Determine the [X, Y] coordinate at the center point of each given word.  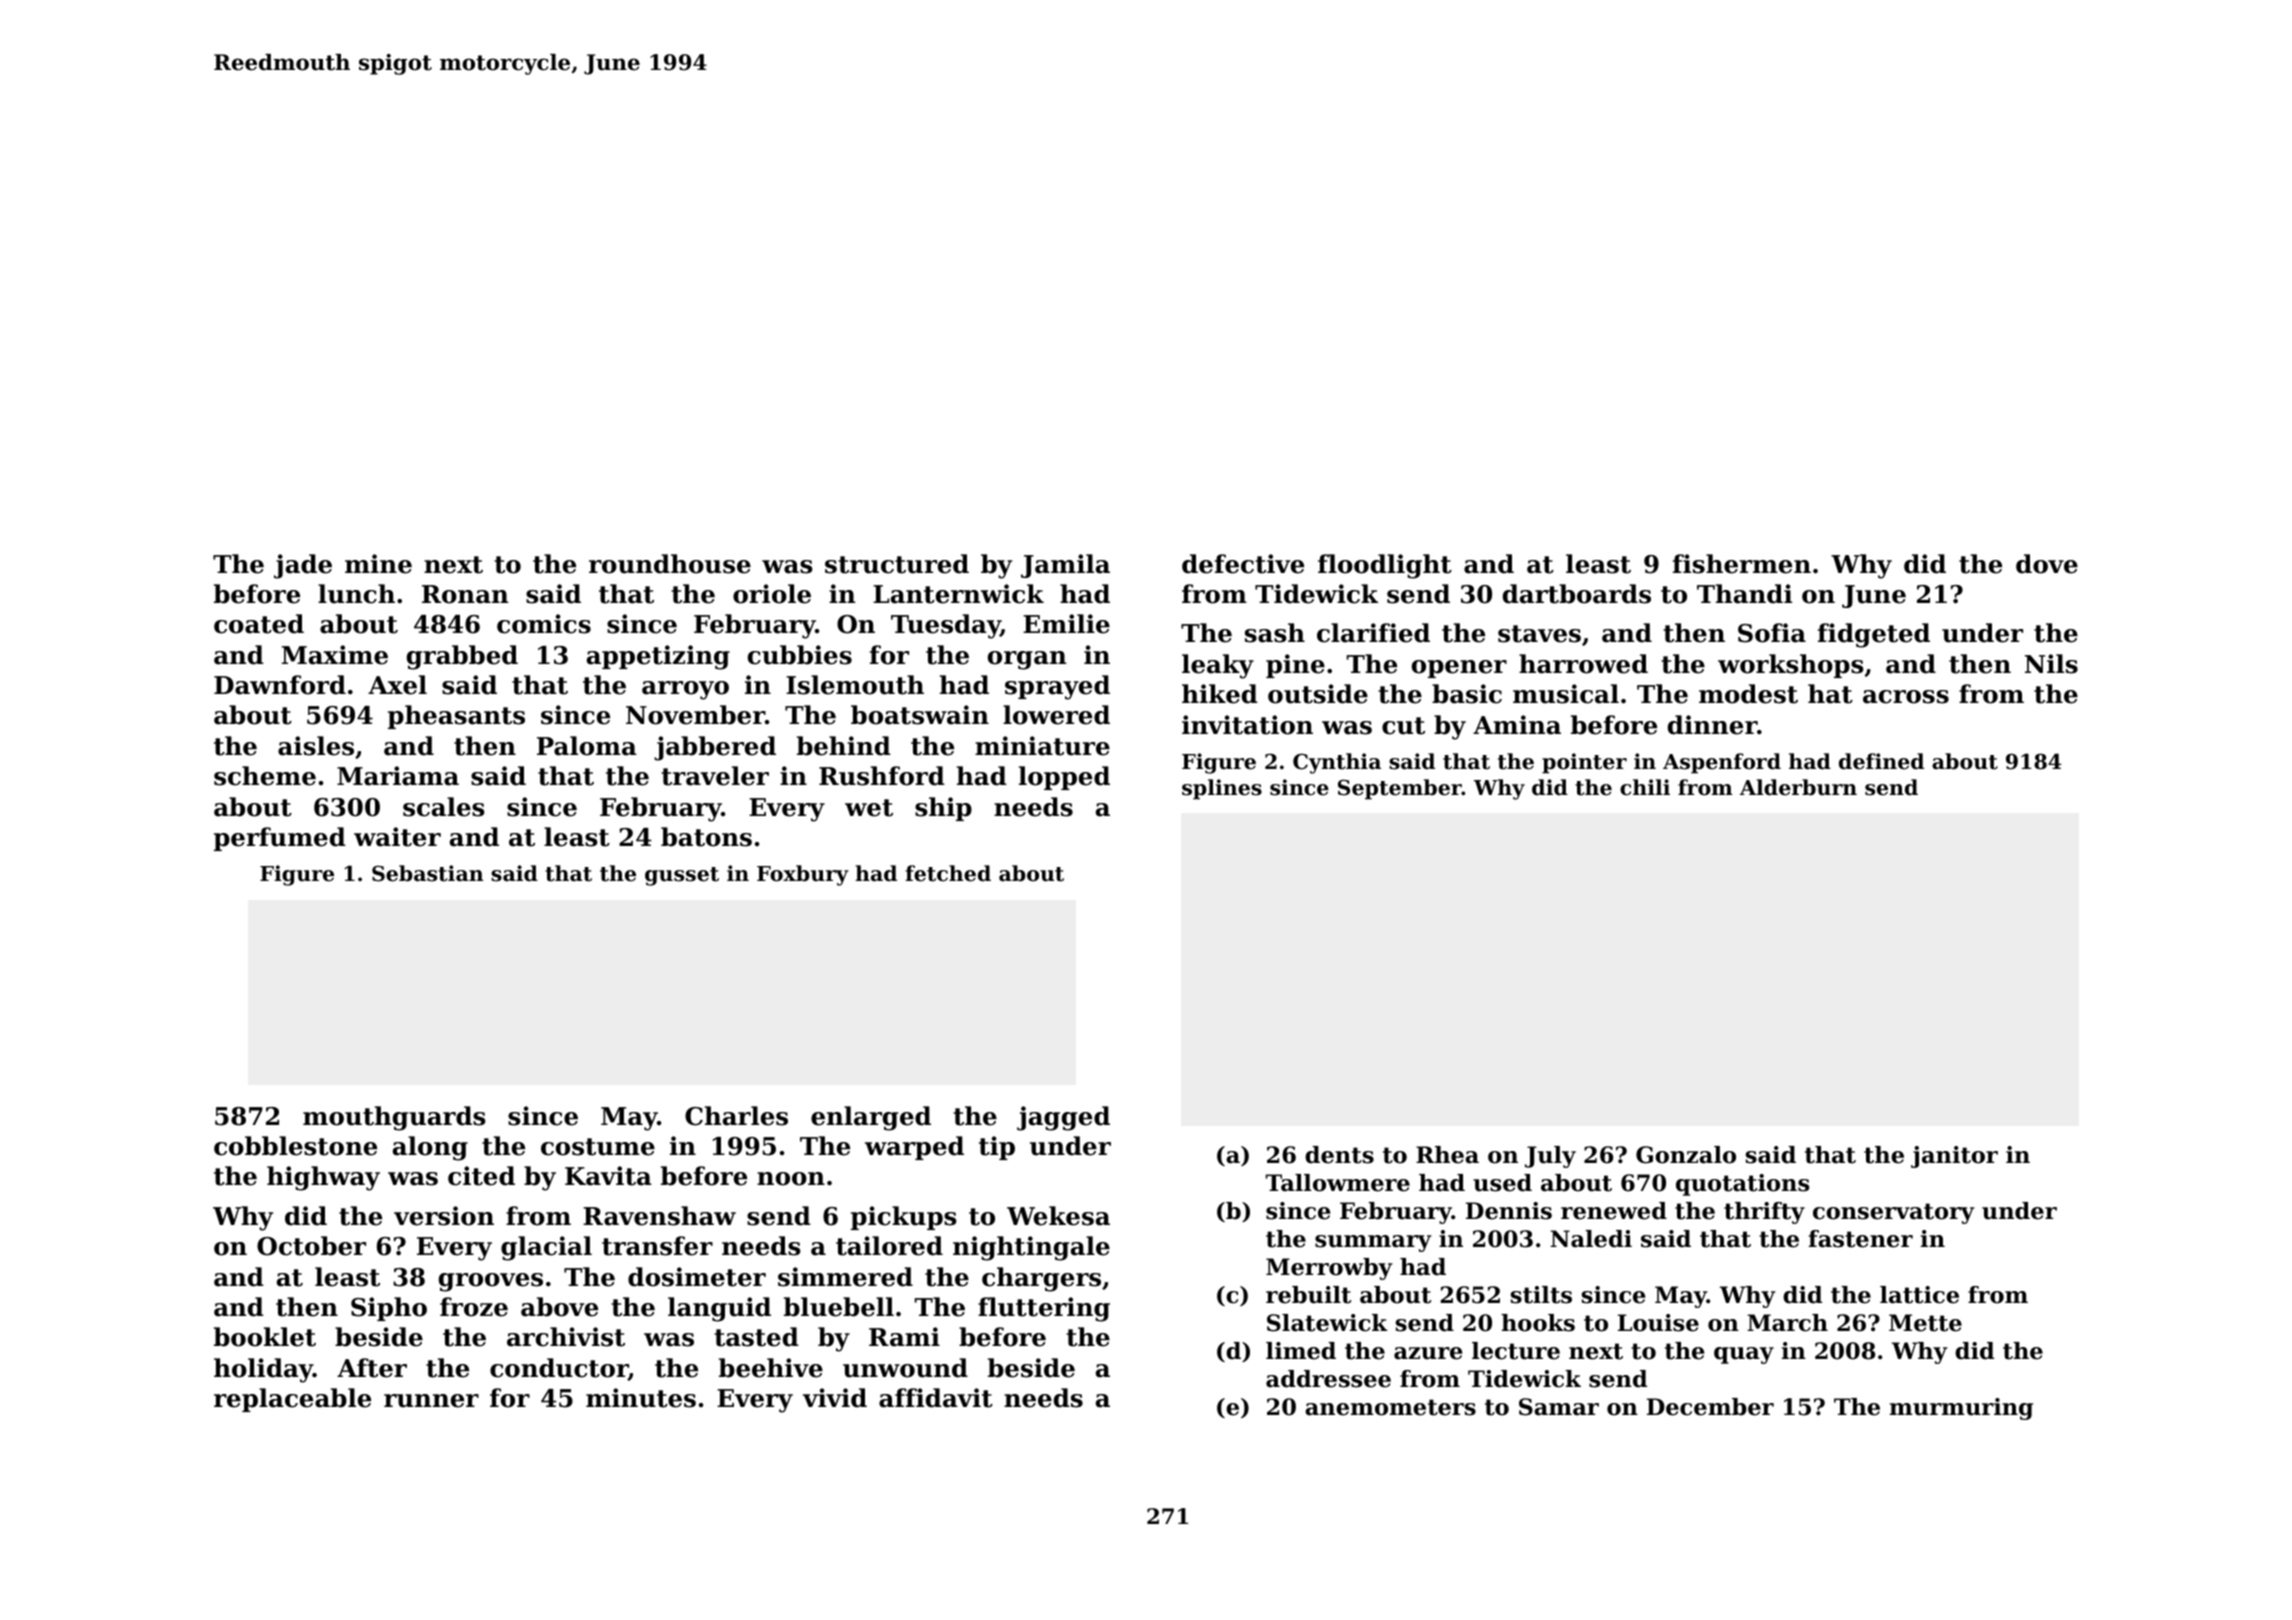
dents [1339, 1155]
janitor [1954, 1157]
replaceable [292, 1400]
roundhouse [670, 564]
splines [1222, 789]
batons [706, 837]
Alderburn [1798, 787]
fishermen [1742, 564]
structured [897, 564]
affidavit [936, 1398]
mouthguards [394, 1118]
